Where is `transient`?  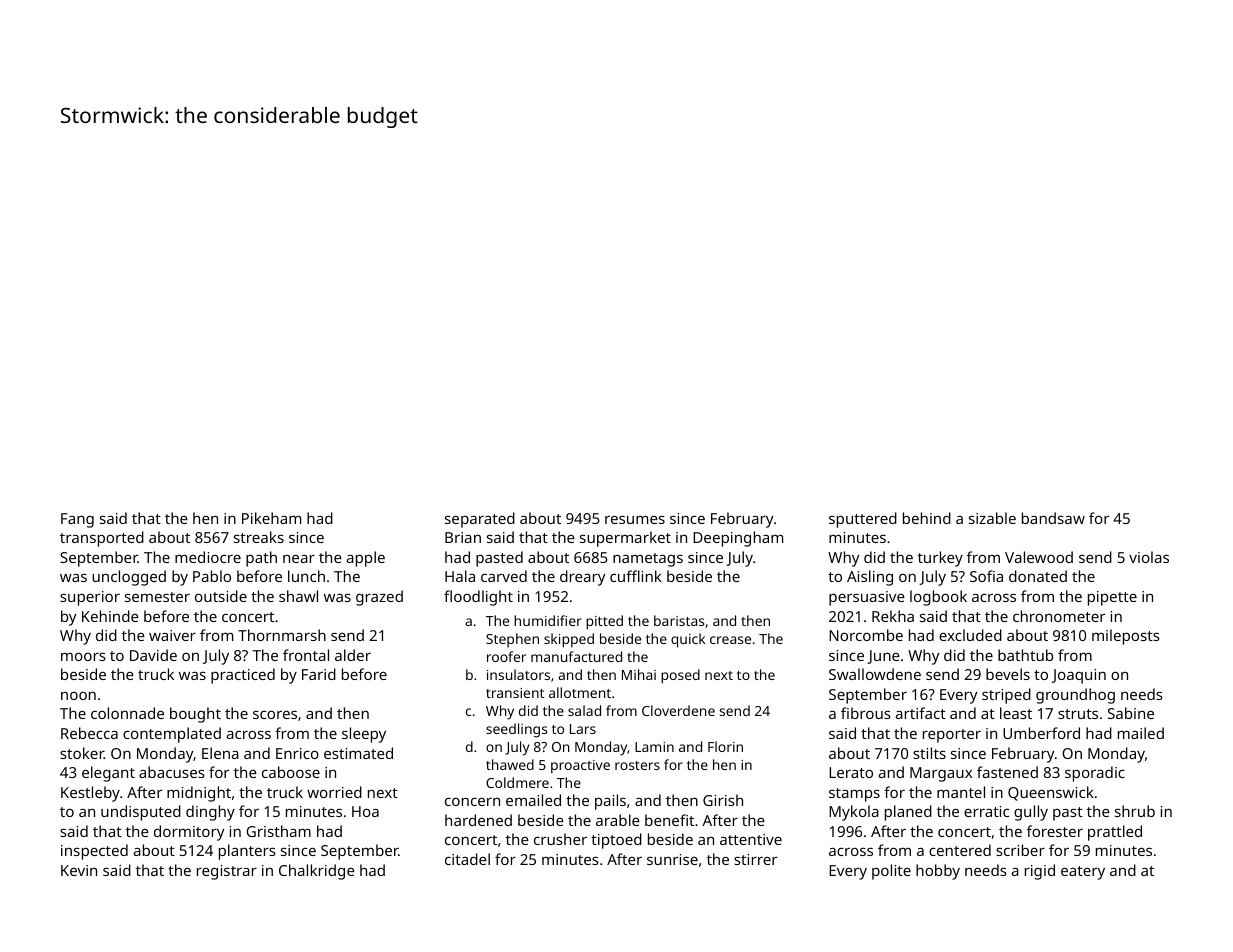
transient is located at coordinates (515, 693).
